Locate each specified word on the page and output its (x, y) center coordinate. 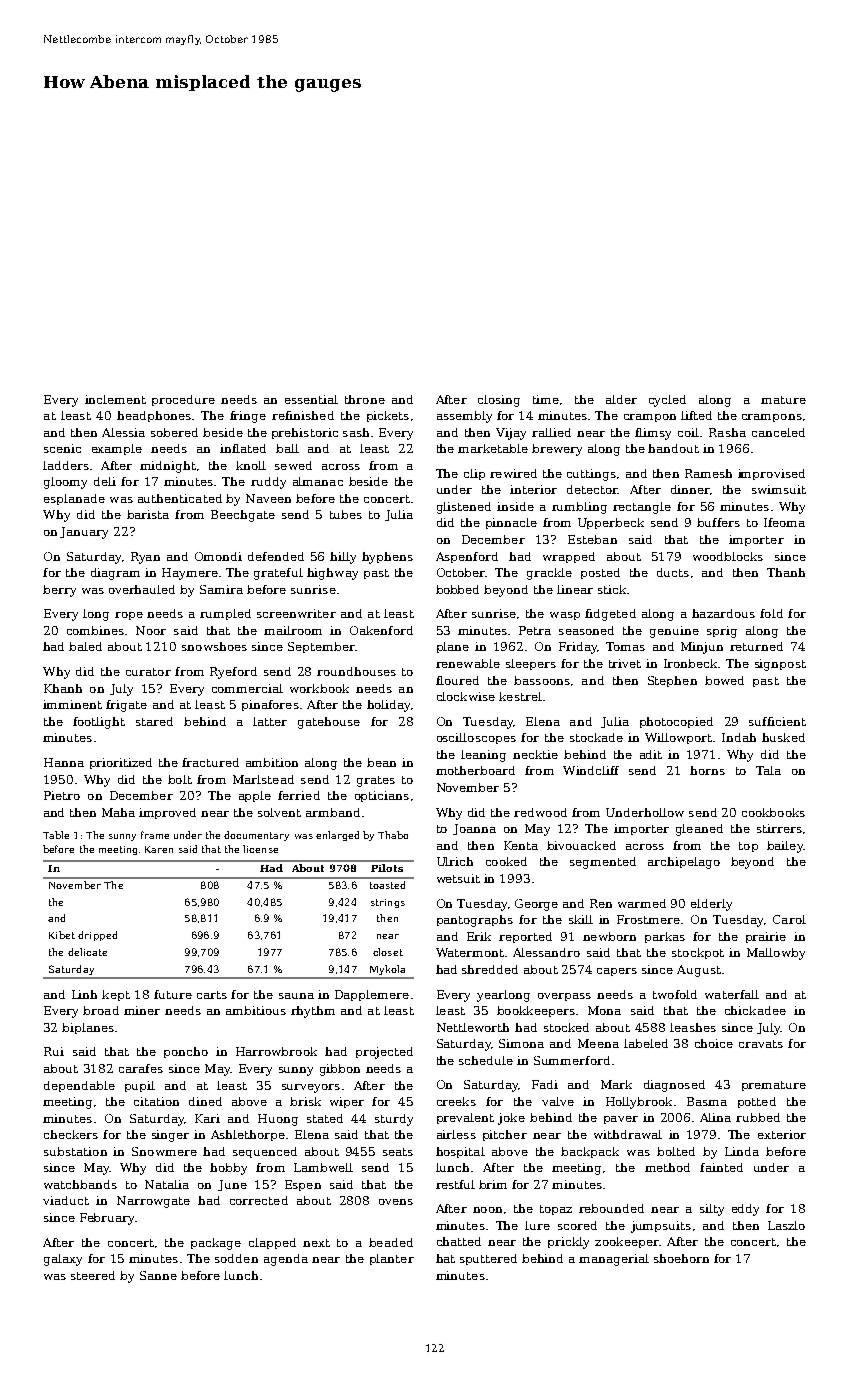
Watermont (470, 952)
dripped (97, 936)
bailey (785, 847)
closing (499, 401)
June (232, 1185)
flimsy (653, 434)
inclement (115, 399)
